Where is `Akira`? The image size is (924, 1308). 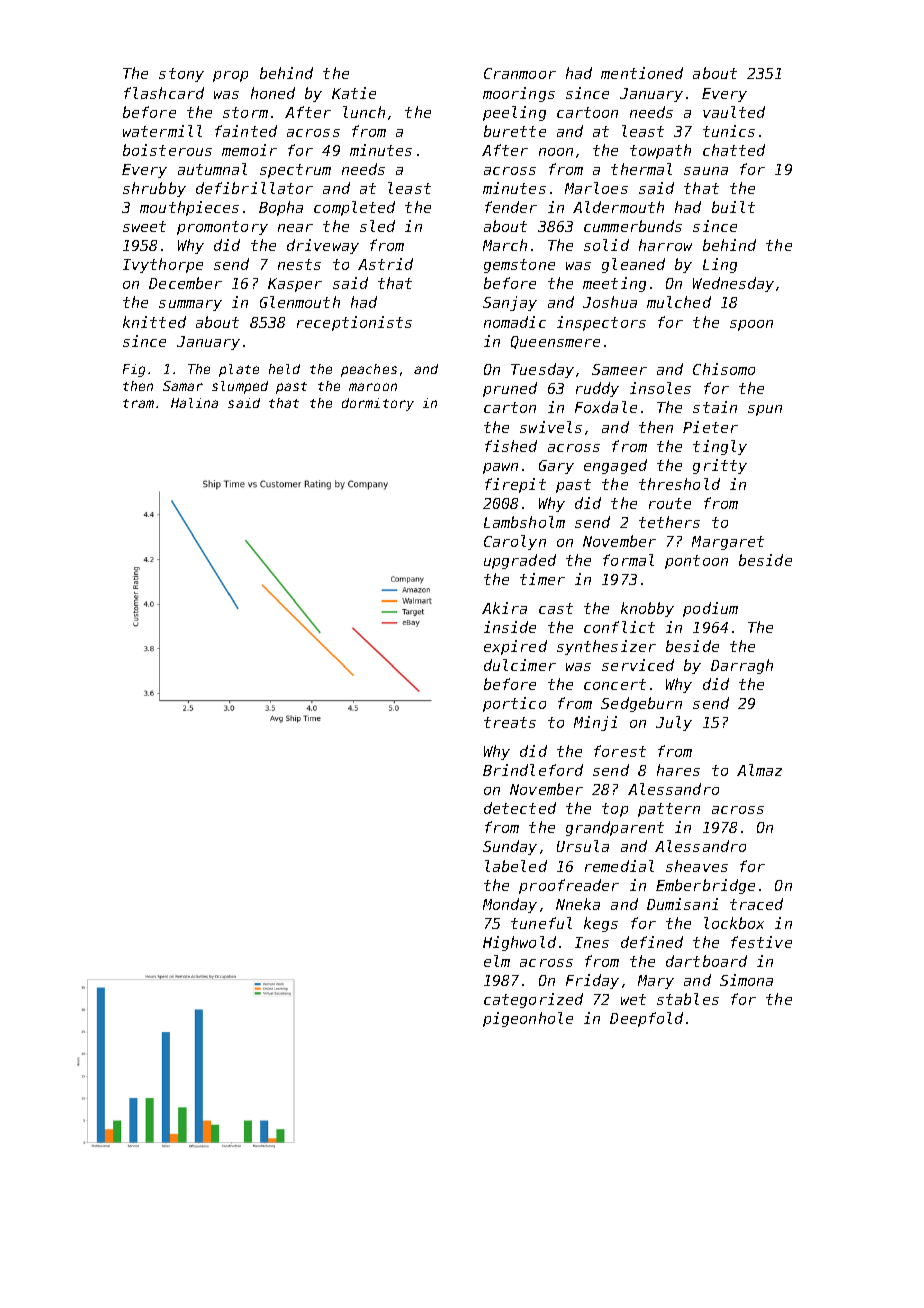 Akira is located at coordinates (504, 608).
